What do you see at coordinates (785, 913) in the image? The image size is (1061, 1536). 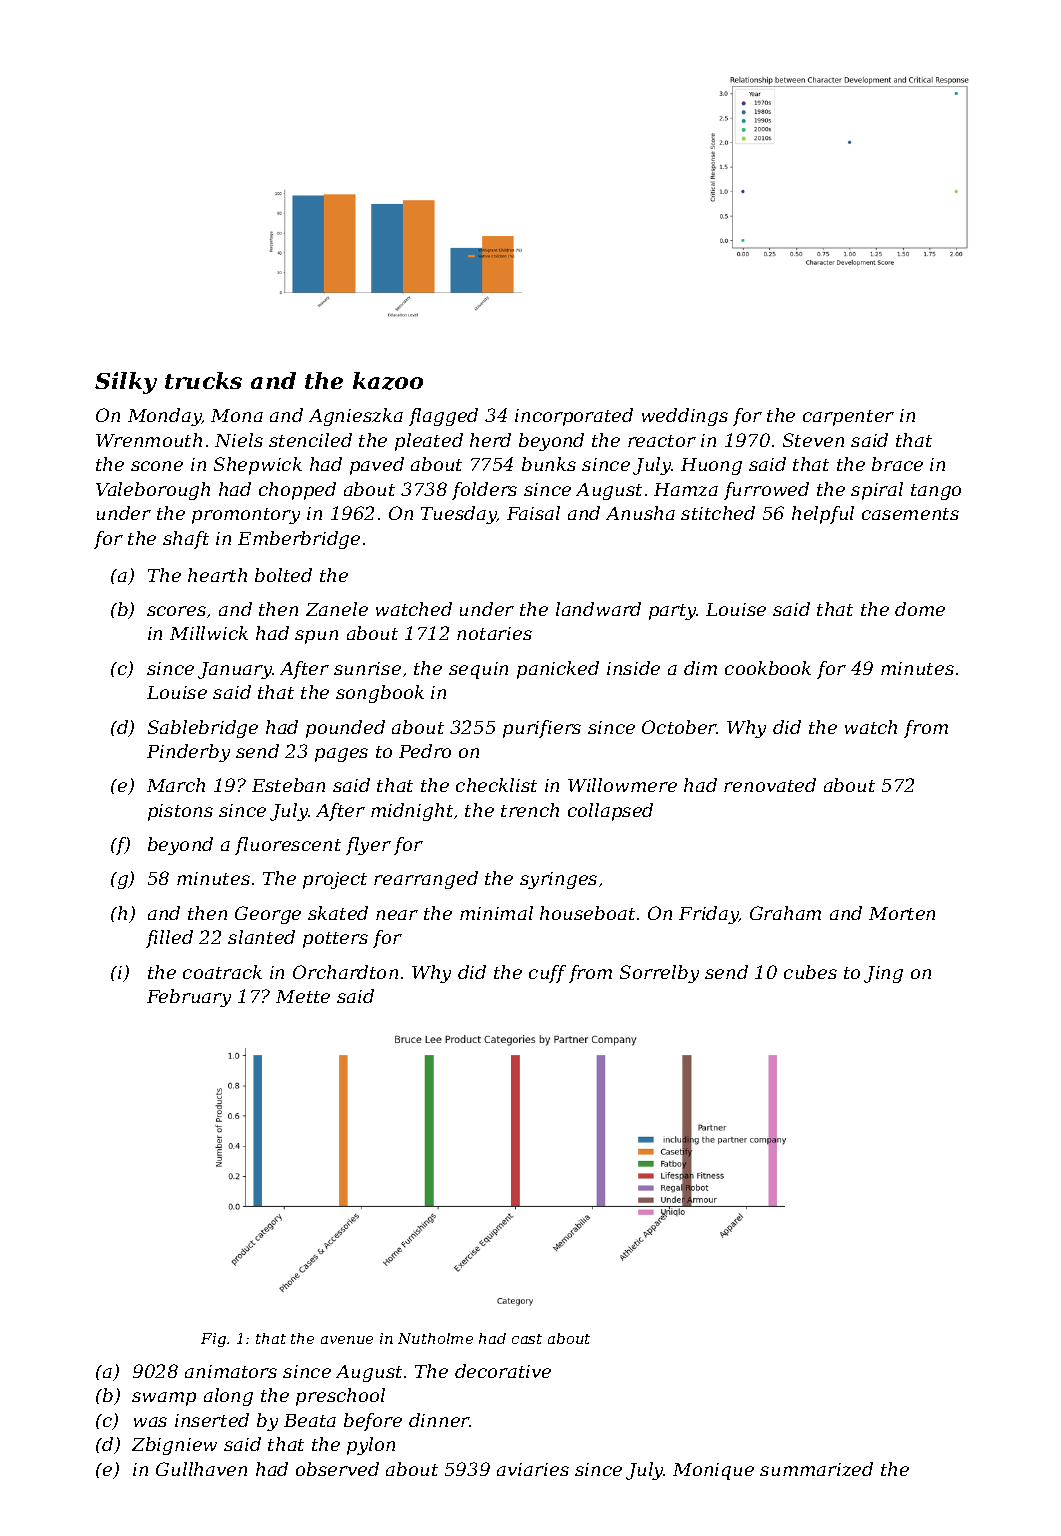 I see `Graham` at bounding box center [785, 913].
